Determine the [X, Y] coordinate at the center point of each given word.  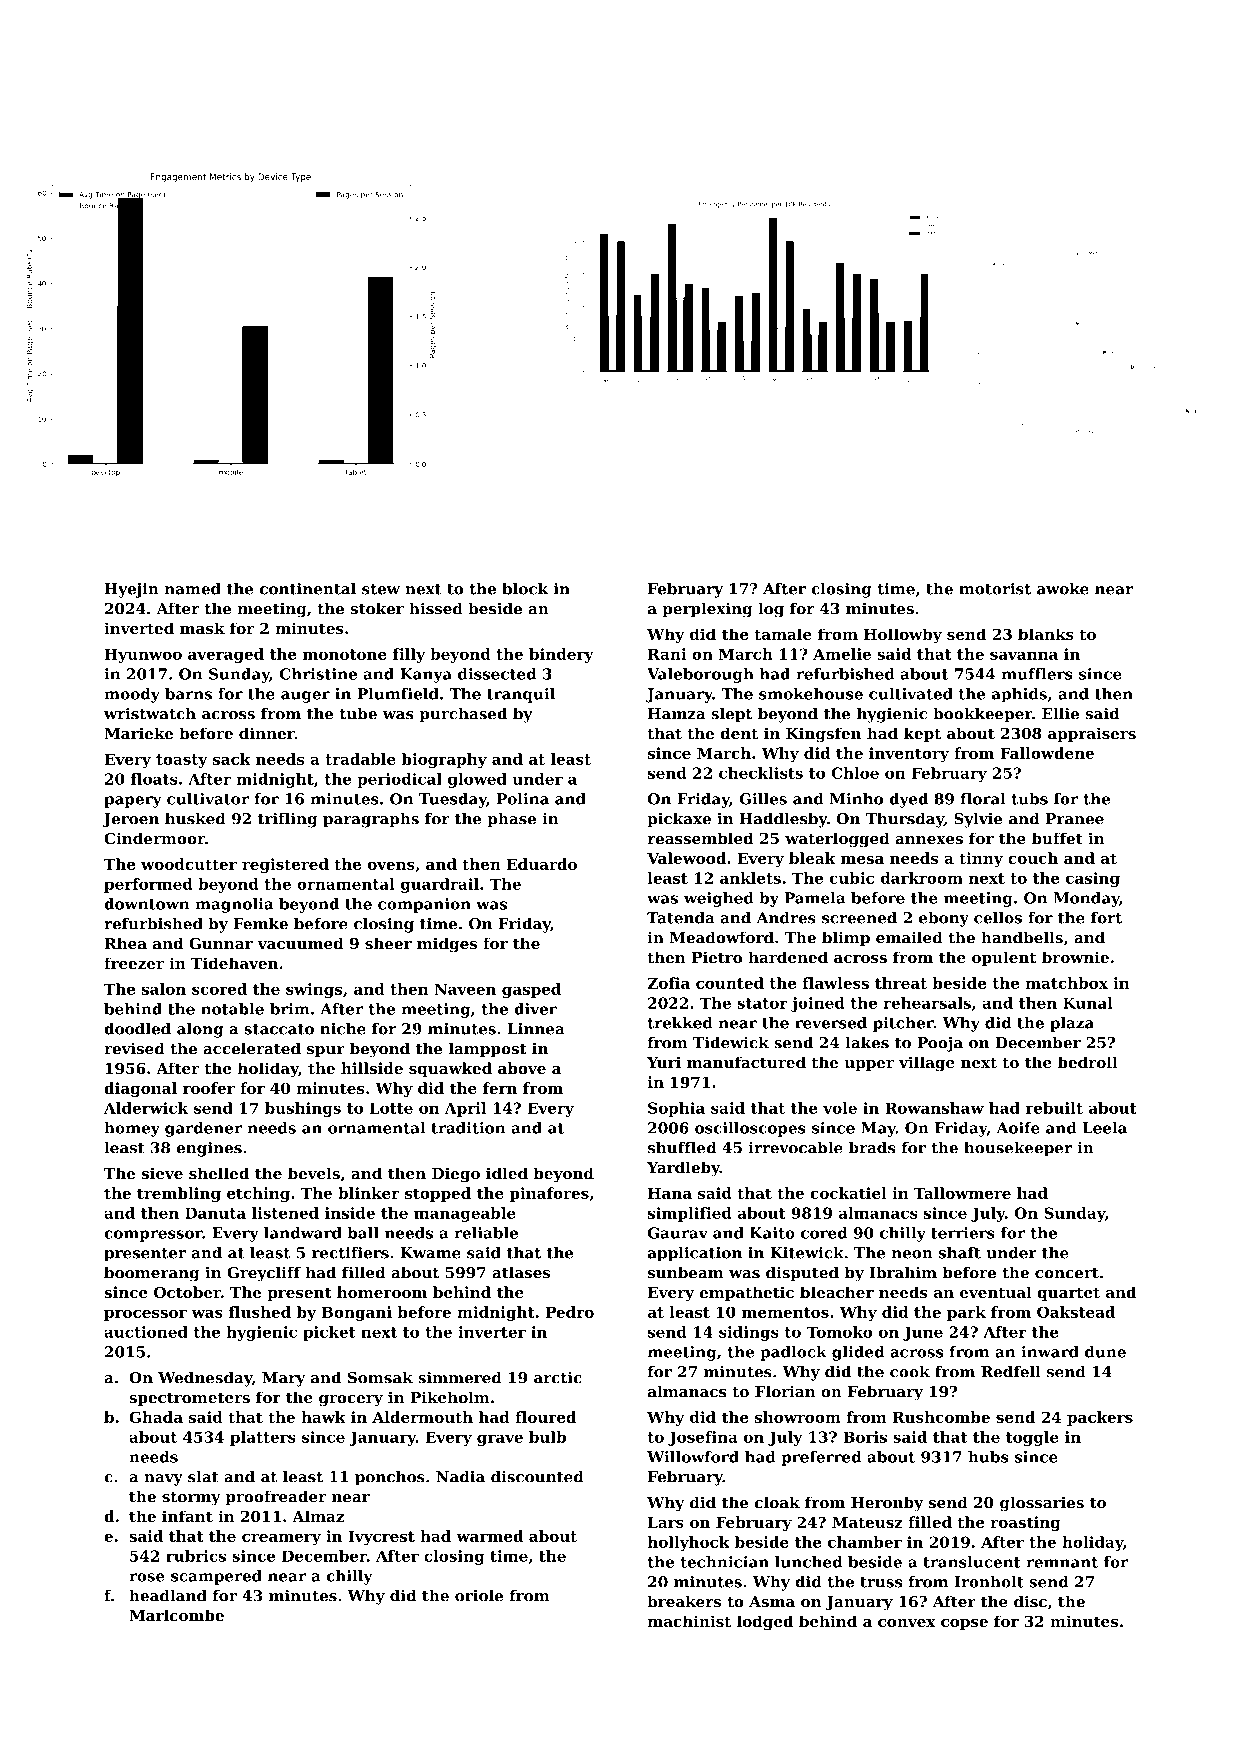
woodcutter [189, 864]
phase [512, 820]
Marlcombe [176, 1615]
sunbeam [686, 1272]
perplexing [708, 610]
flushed [260, 1312]
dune [1105, 1352]
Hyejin [132, 590]
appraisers [1092, 734]
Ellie [1060, 713]
